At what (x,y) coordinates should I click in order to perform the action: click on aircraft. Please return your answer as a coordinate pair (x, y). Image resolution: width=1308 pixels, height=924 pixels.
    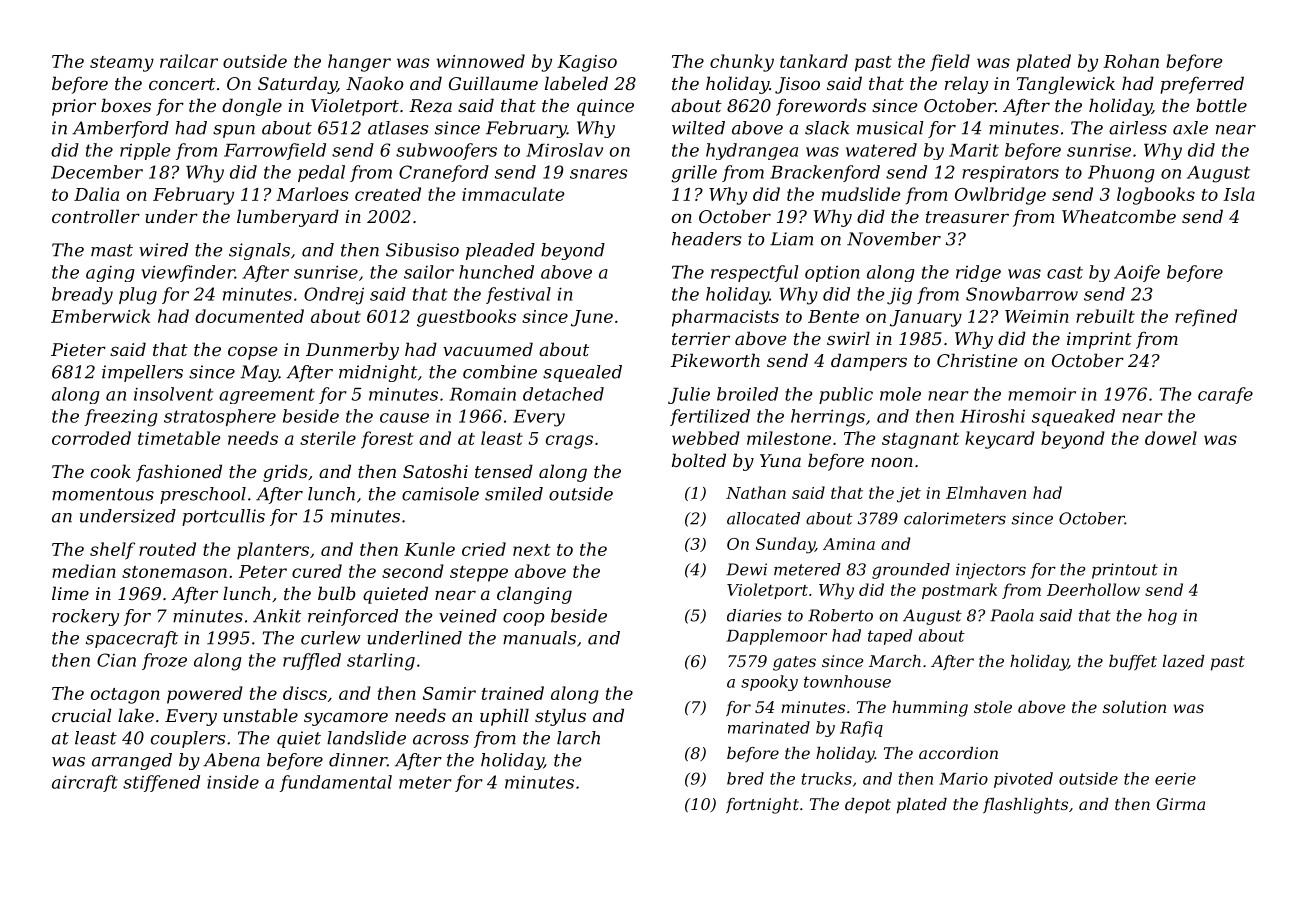
    Looking at the image, I should click on (85, 783).
